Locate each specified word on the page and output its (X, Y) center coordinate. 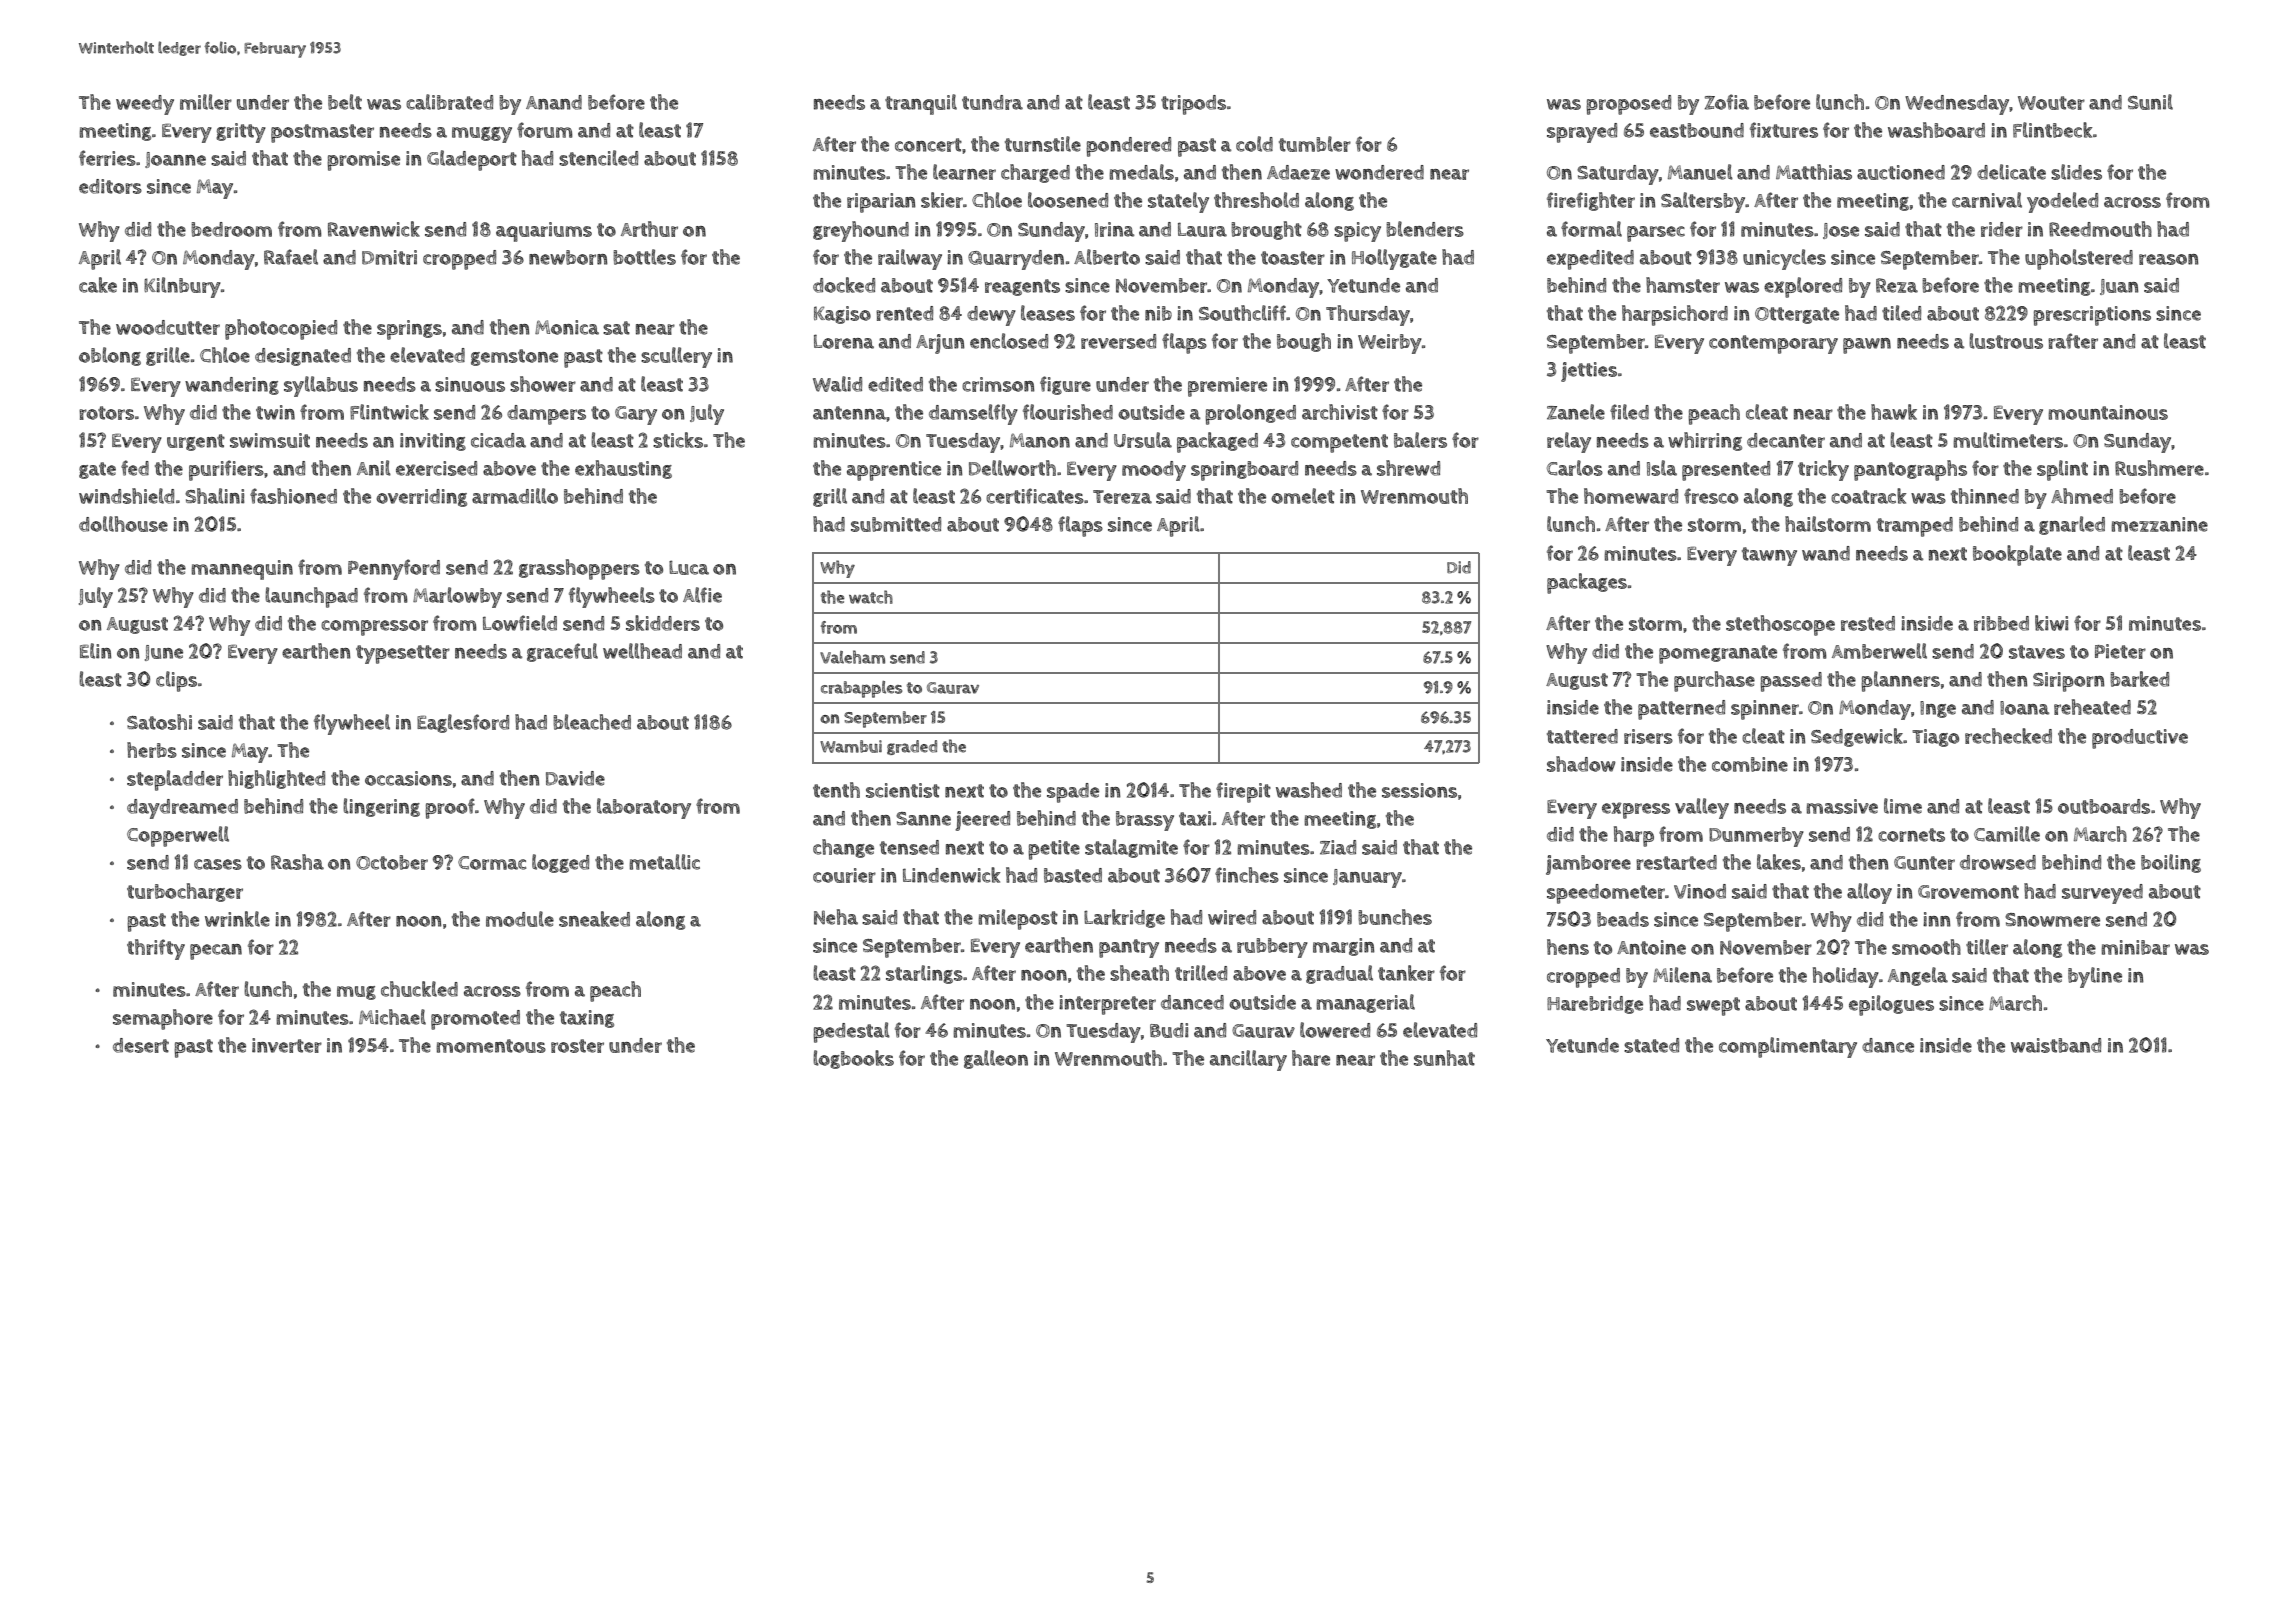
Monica (567, 327)
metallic (664, 862)
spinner (1765, 710)
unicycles (1784, 259)
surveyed (2102, 894)
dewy (991, 316)
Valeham (852, 657)
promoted (475, 1020)
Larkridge (1124, 918)
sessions (1419, 790)
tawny (1769, 556)
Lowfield (520, 623)
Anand (554, 102)
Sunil (2150, 102)
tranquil (921, 104)
